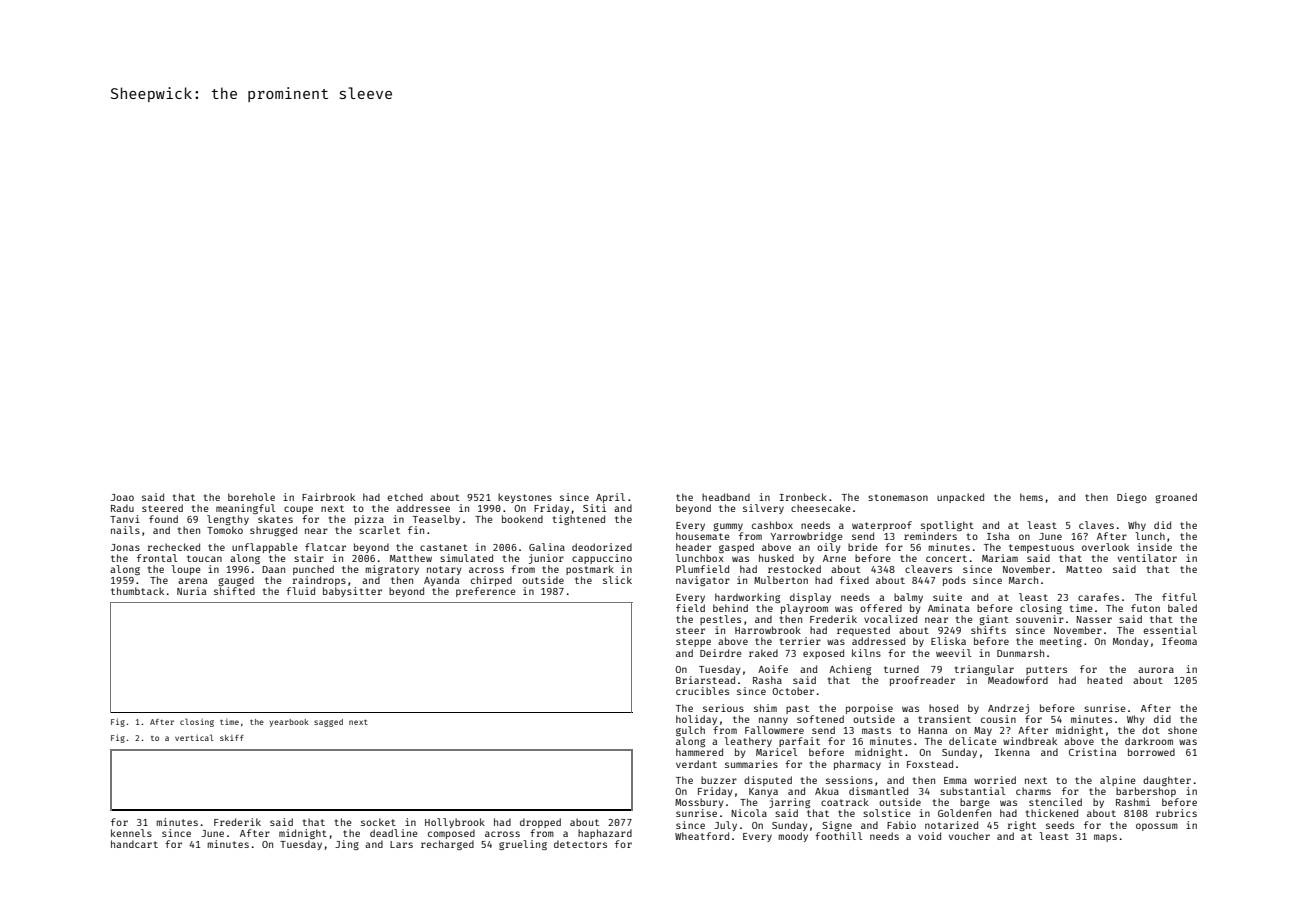 This screenshot has width=1308, height=924. I want to click on keystones, so click(525, 498).
